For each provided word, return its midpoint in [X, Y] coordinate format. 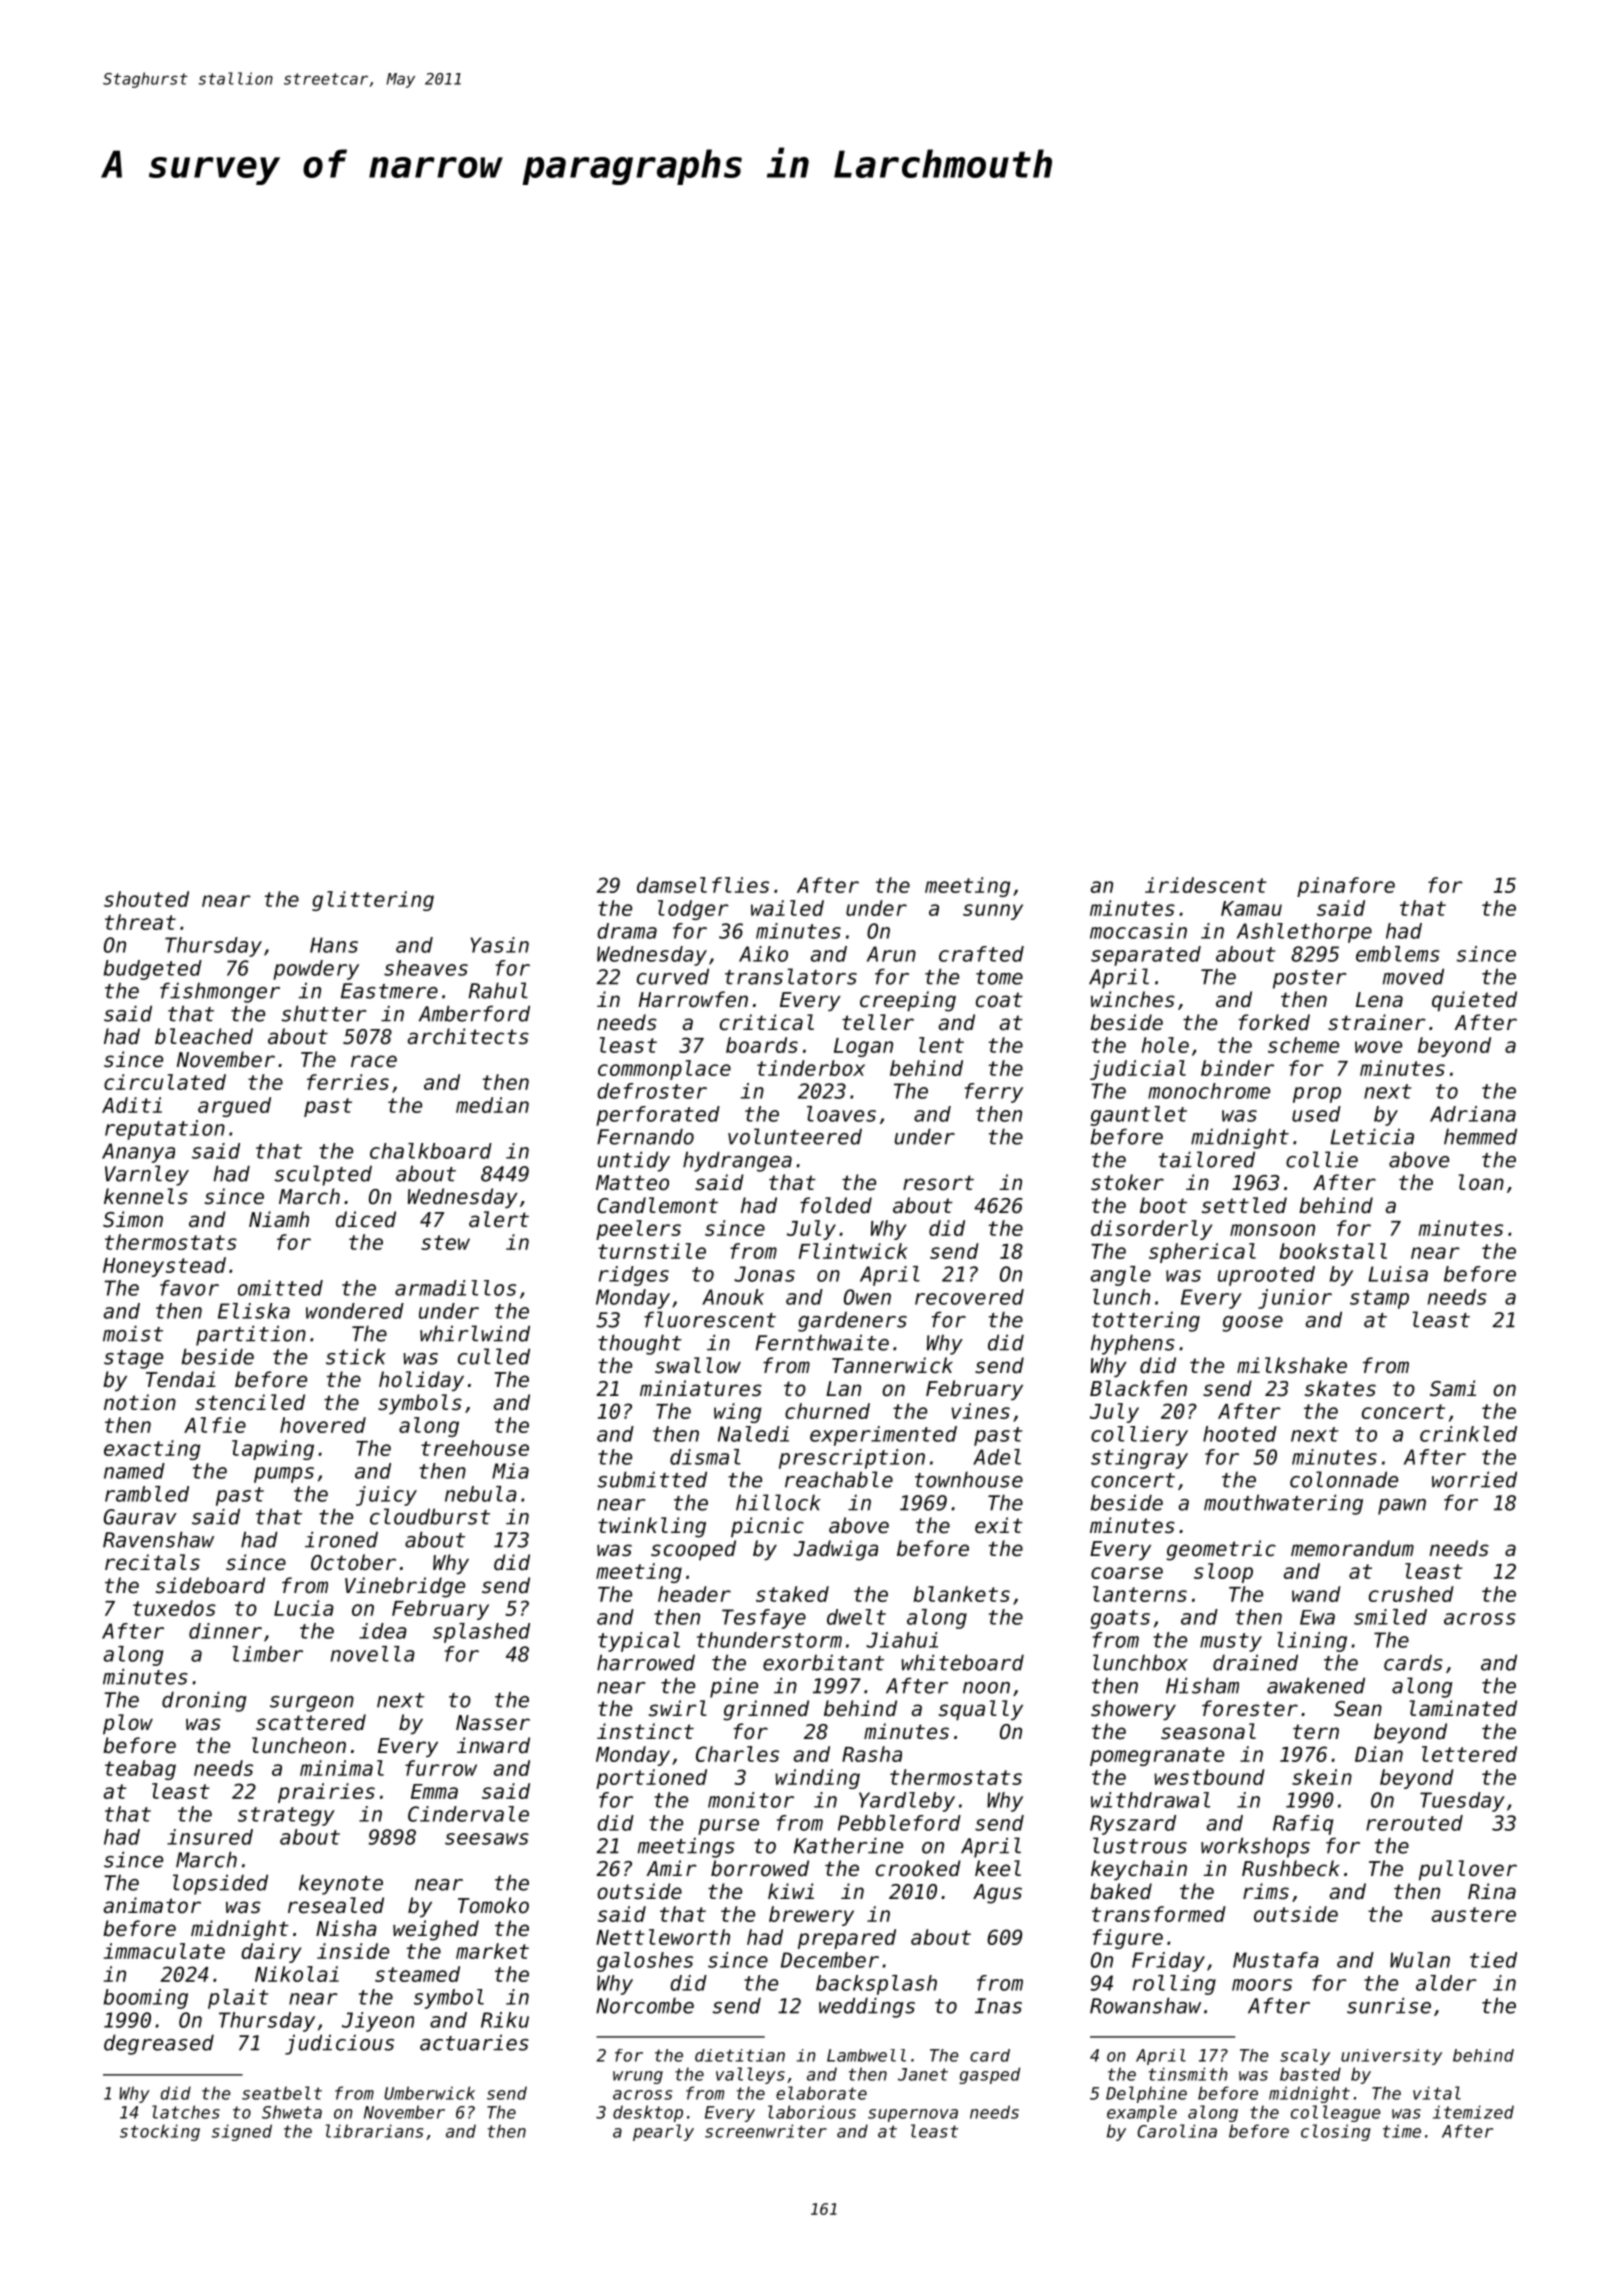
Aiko [763, 954]
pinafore [1346, 887]
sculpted [323, 1175]
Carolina [1177, 2131]
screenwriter [766, 2131]
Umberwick [429, 2093]
